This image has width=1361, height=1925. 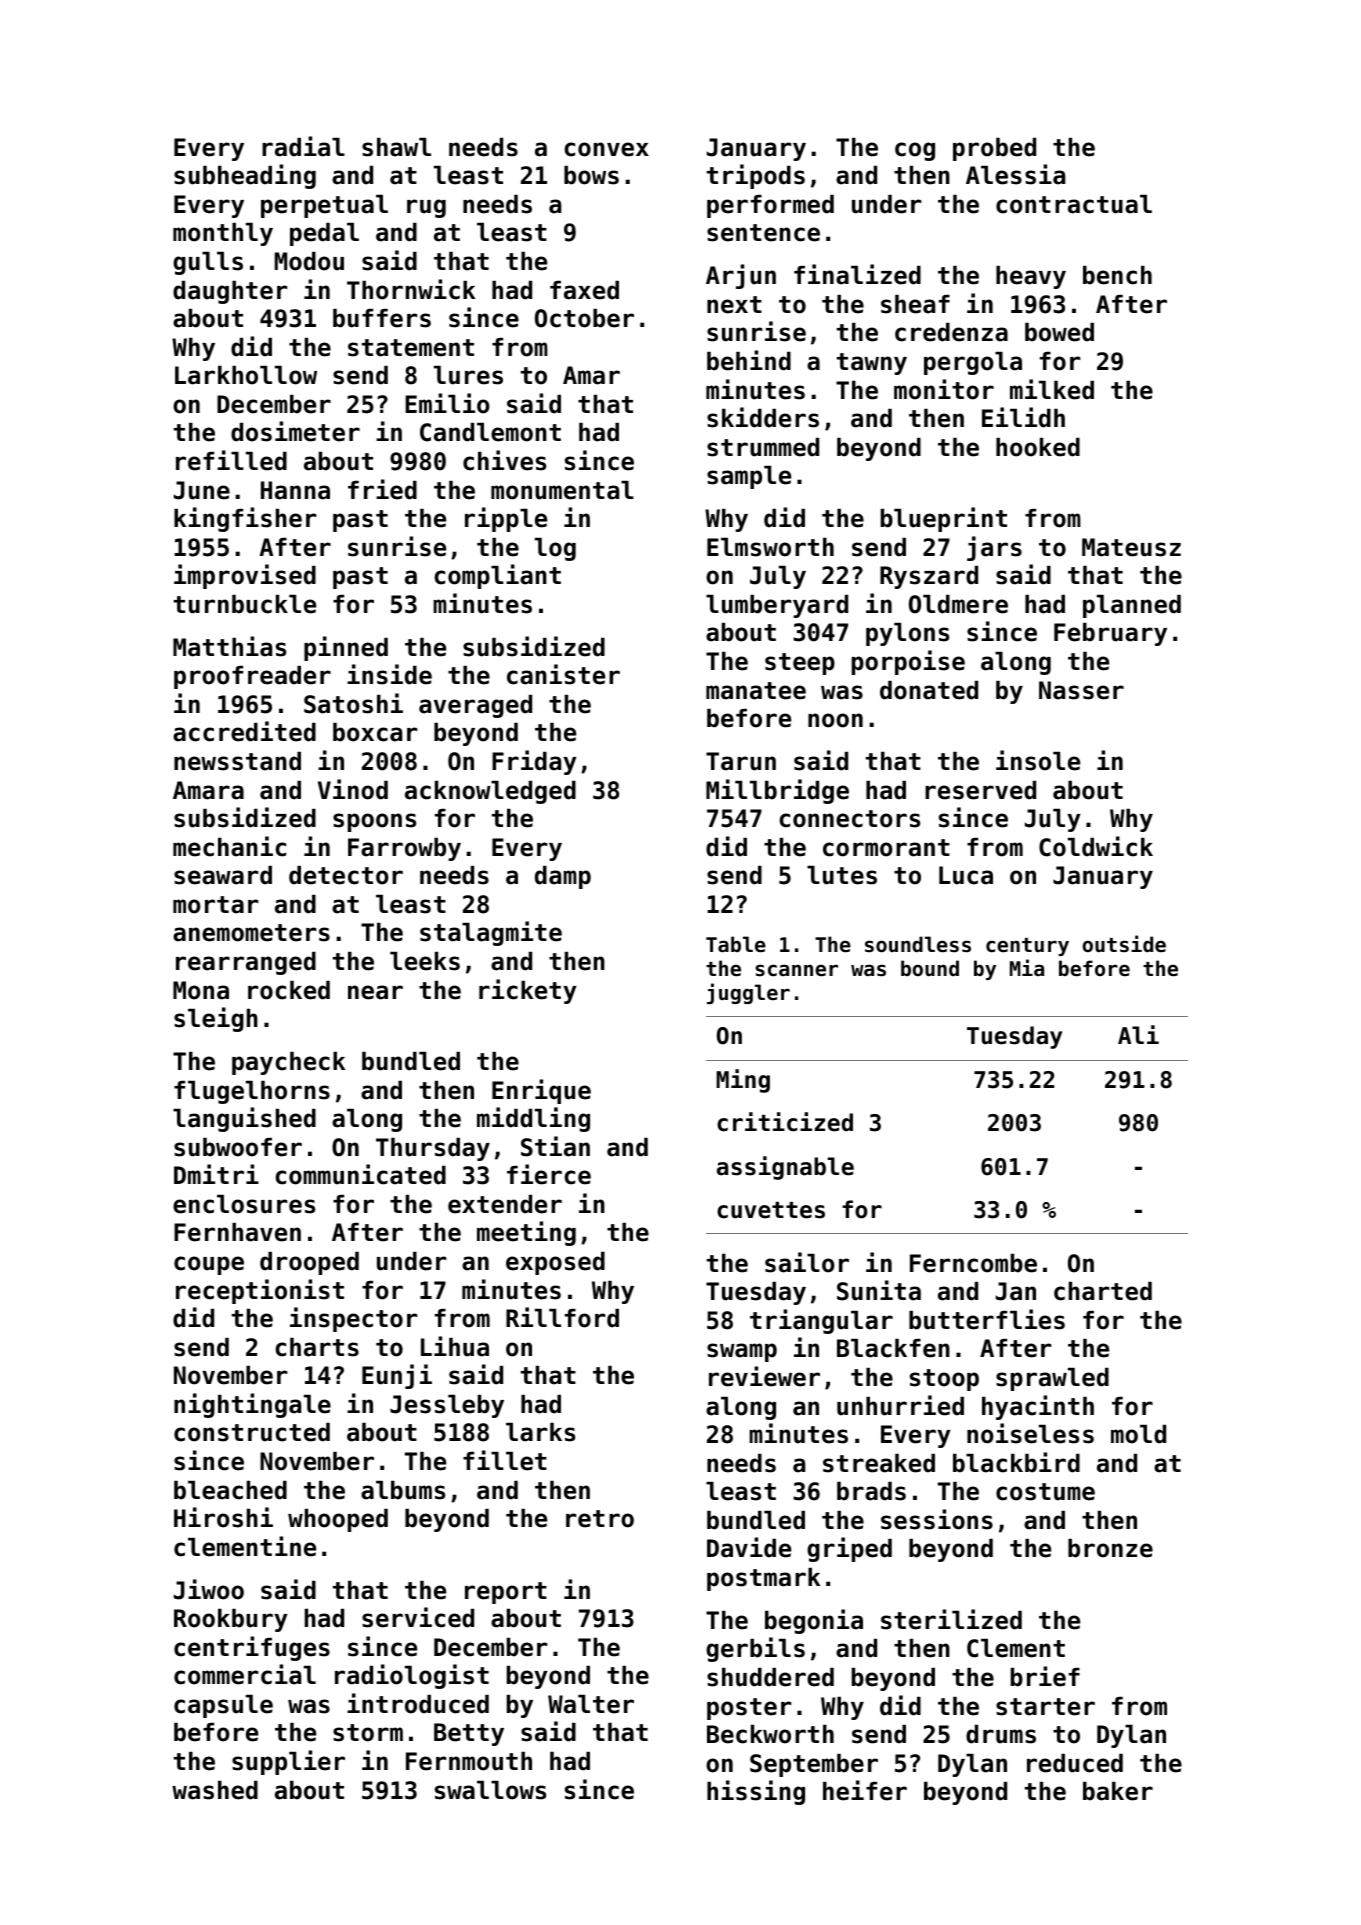 What do you see at coordinates (324, 234) in the image?
I see `pedal` at bounding box center [324, 234].
